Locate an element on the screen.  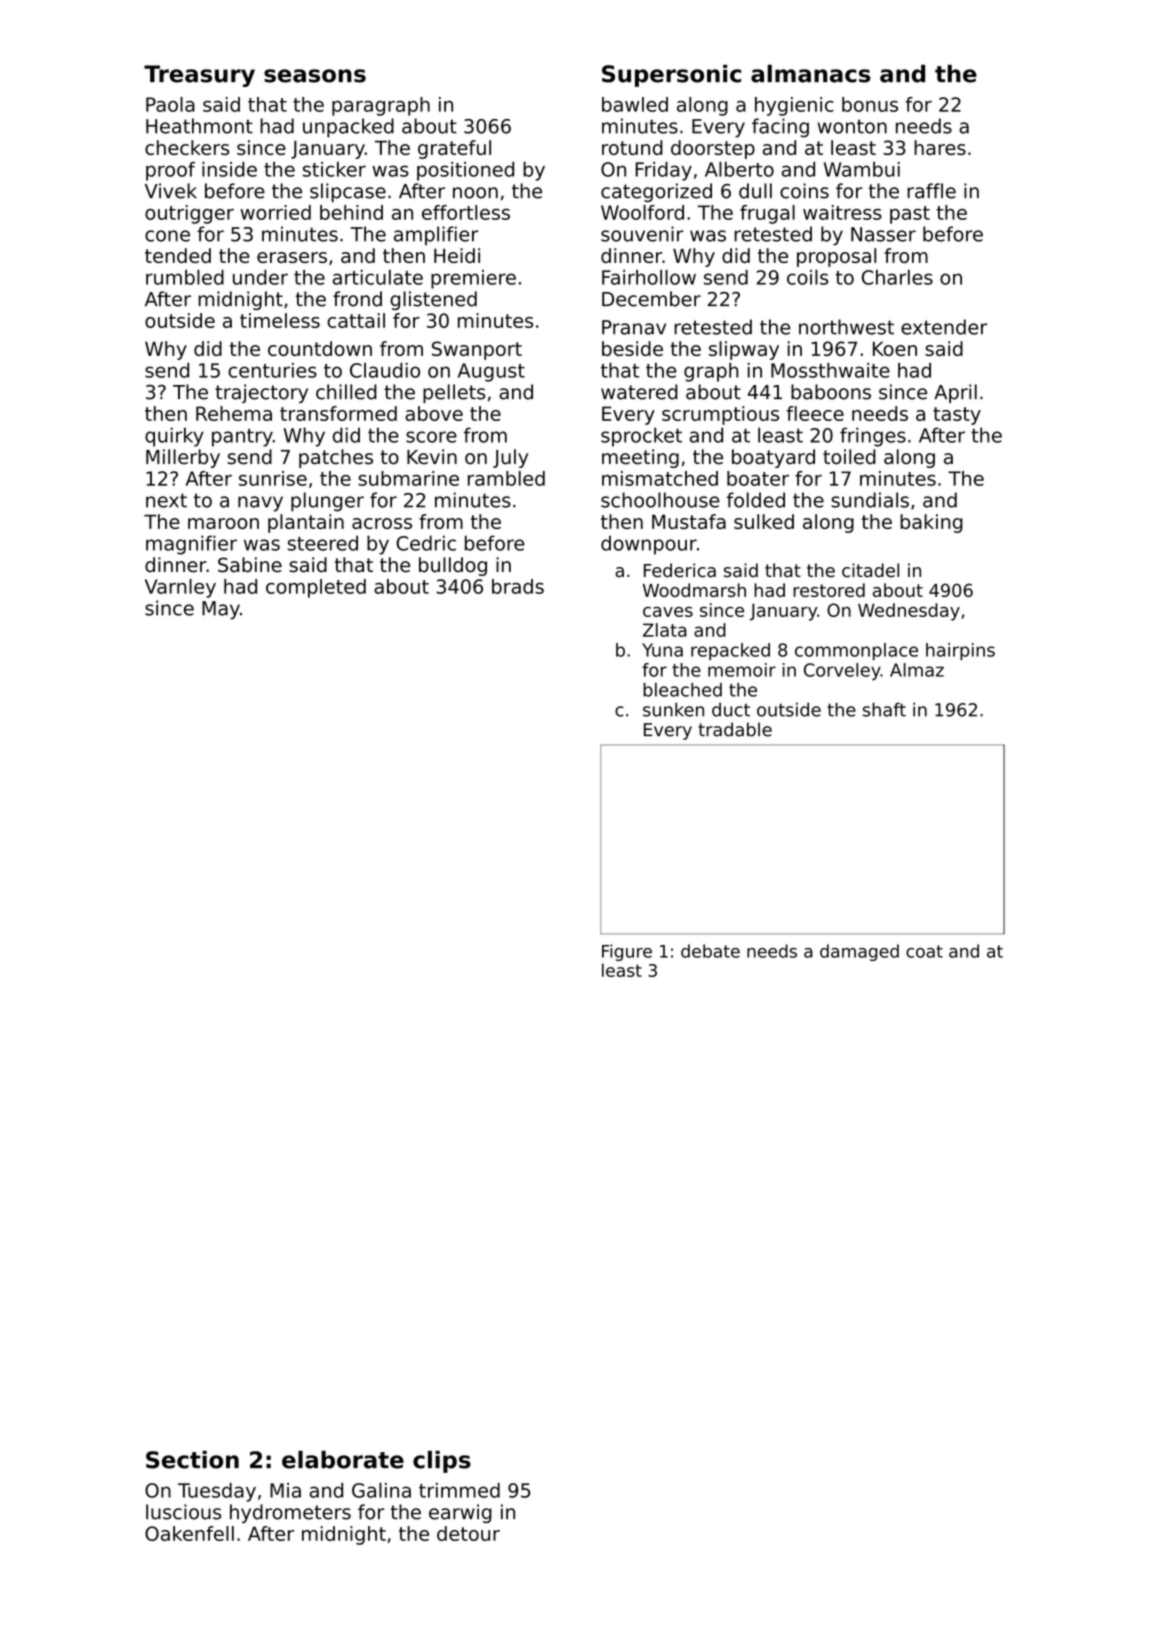
May is located at coordinates (221, 610).
